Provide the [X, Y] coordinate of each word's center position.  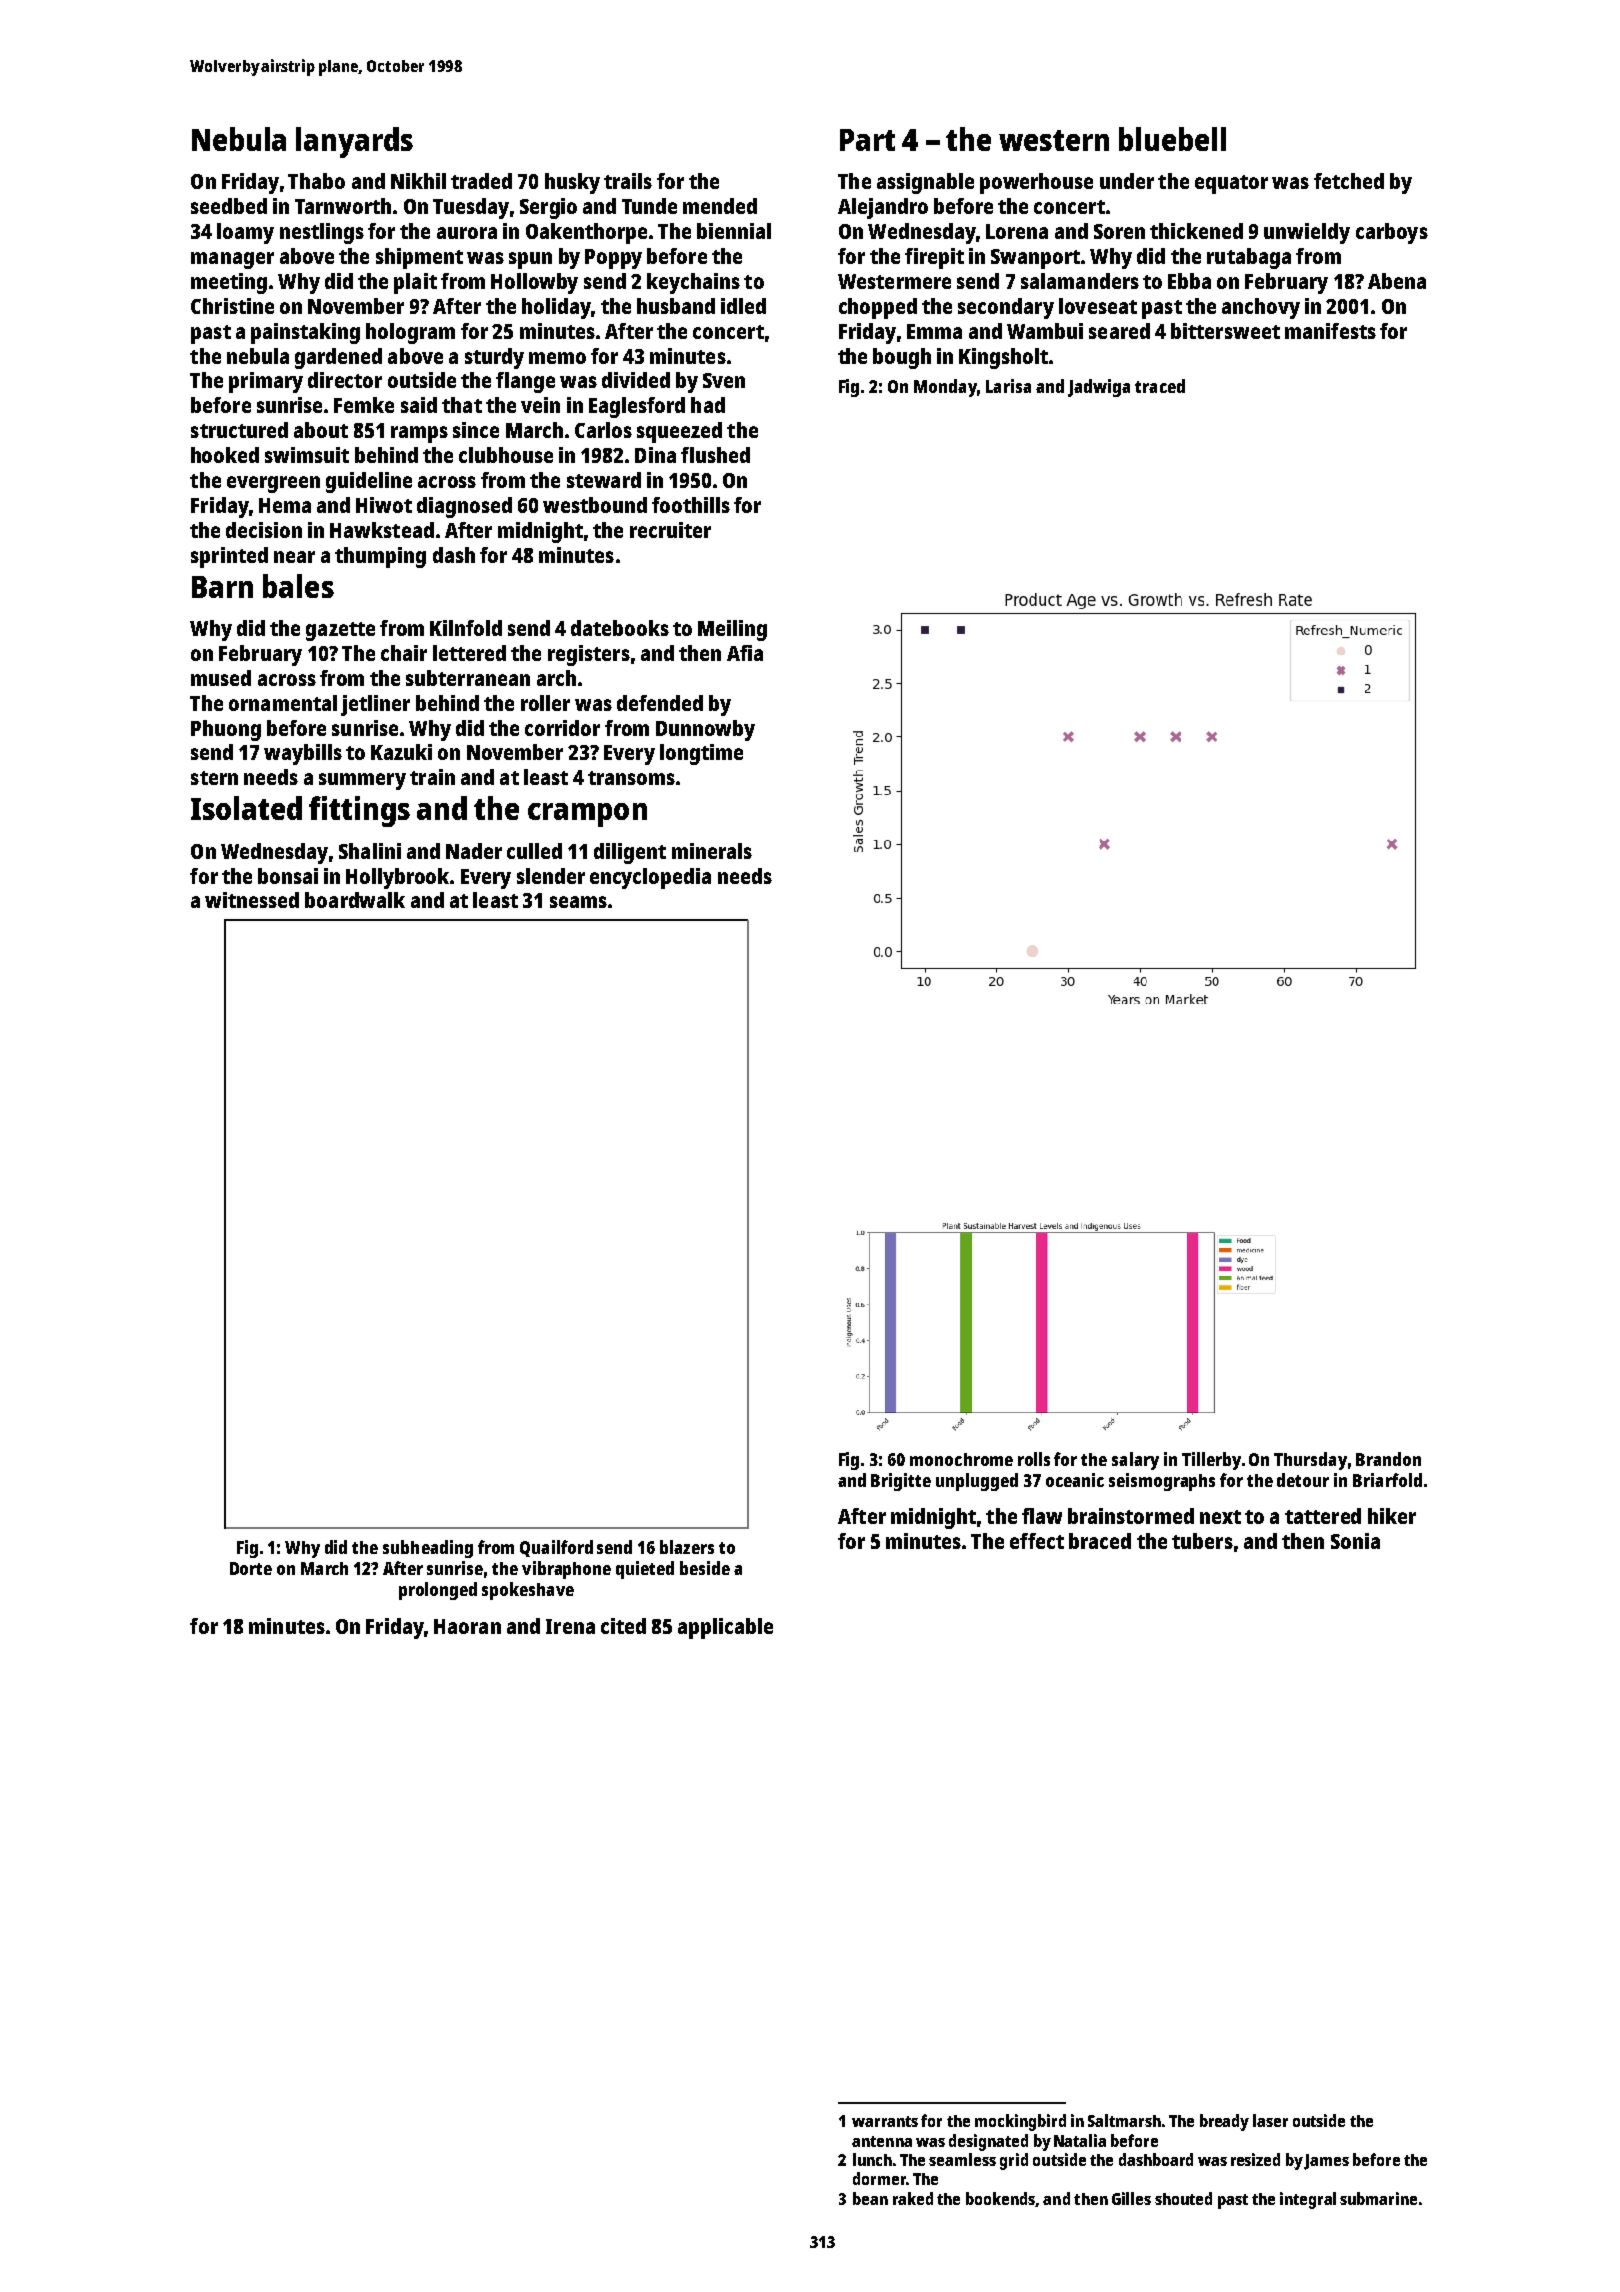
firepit [934, 258]
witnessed [252, 900]
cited [623, 1626]
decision [264, 530]
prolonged [438, 1591]
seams [578, 902]
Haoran [467, 1626]
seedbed [229, 206]
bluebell [1172, 139]
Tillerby [1211, 1461]
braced [1100, 1541]
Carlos [603, 430]
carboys [1392, 233]
